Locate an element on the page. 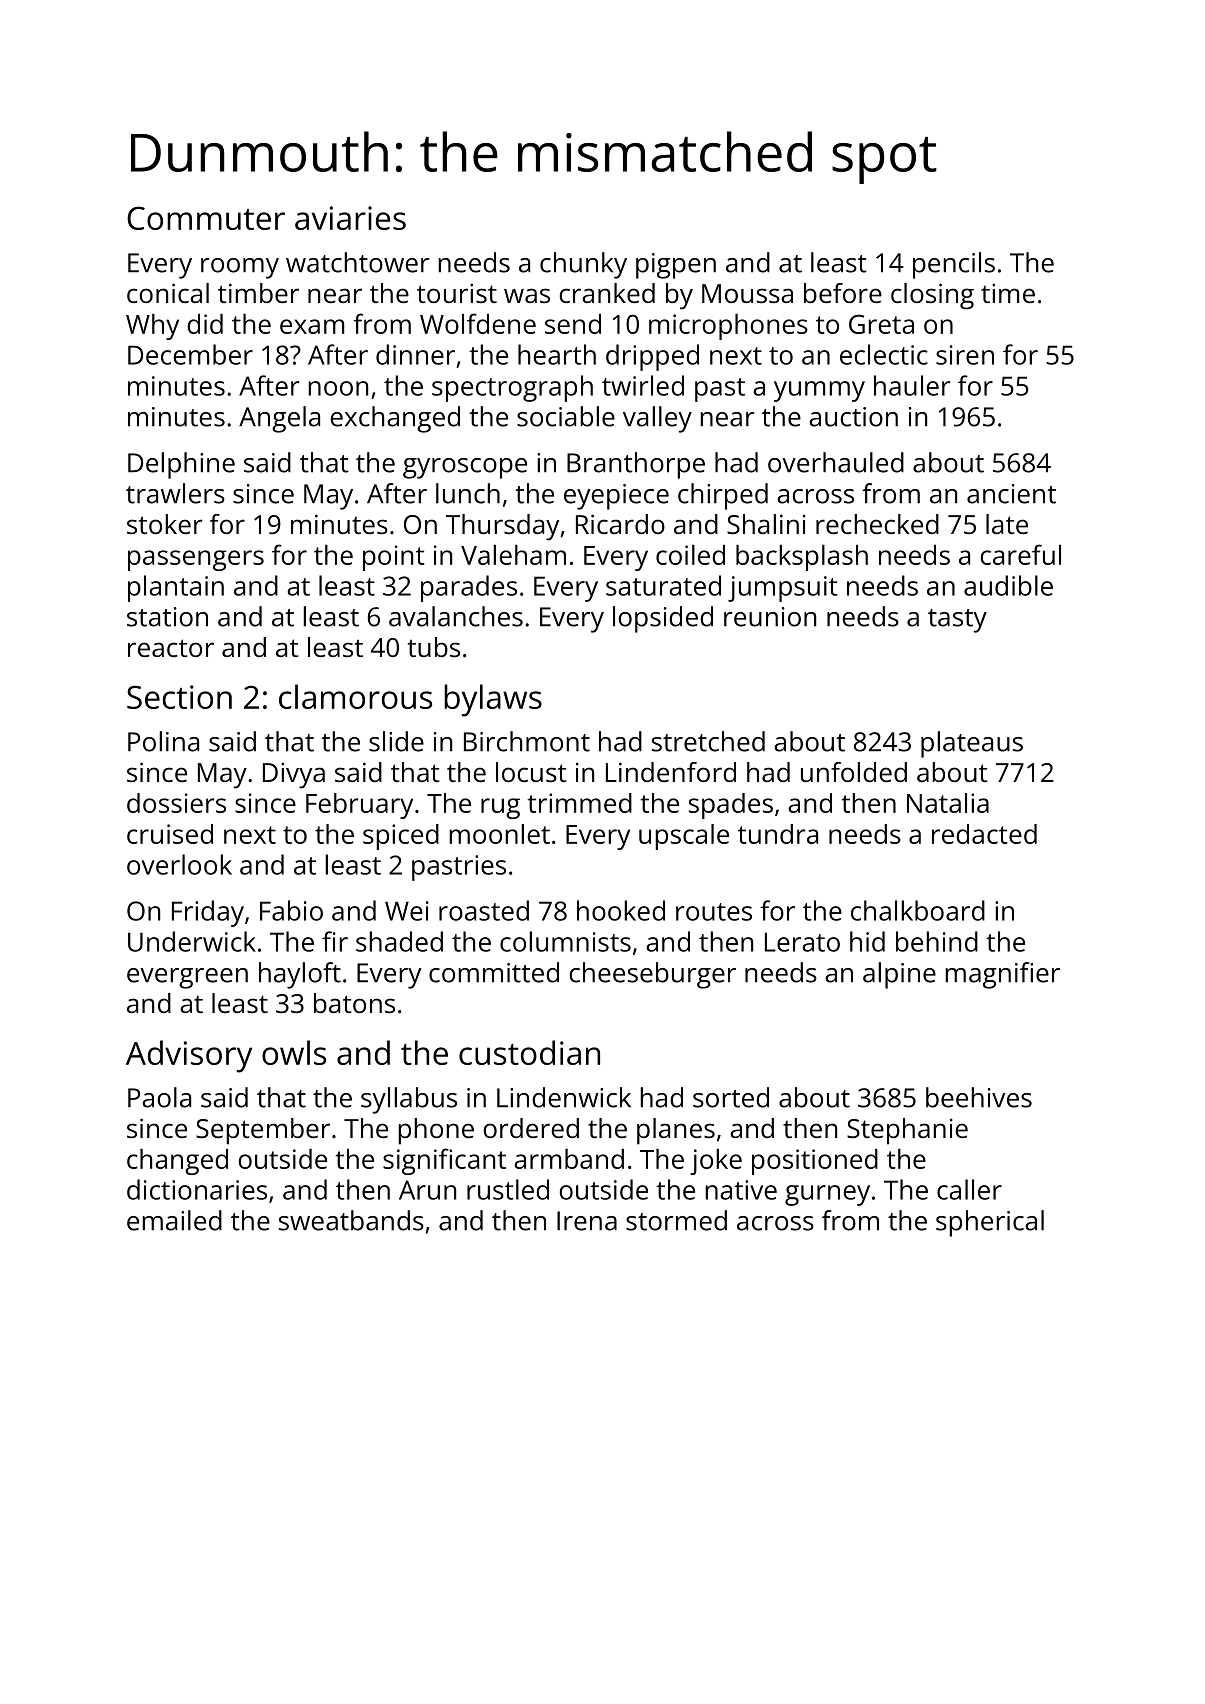  unfolded is located at coordinates (854, 772).
